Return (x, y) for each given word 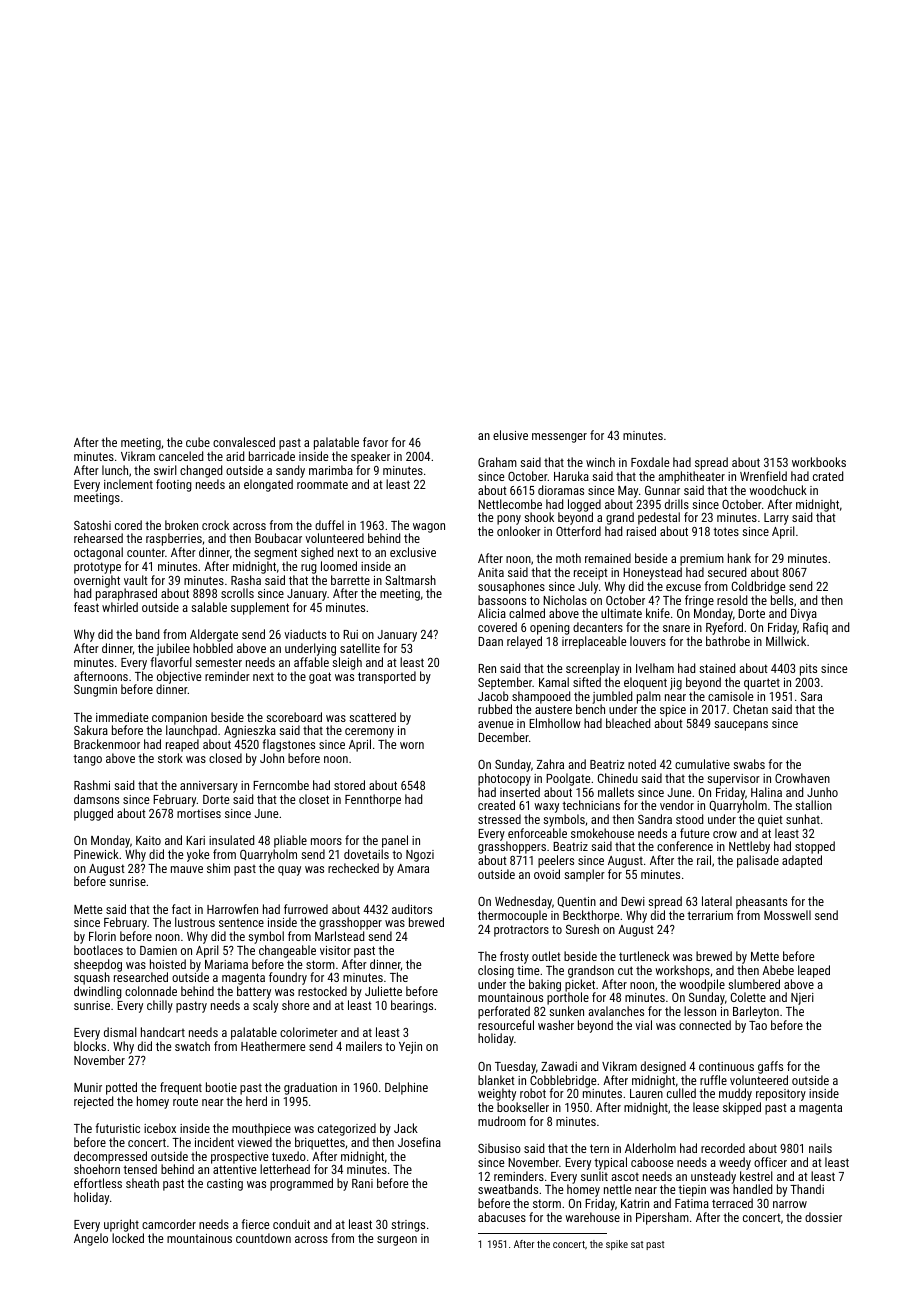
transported (387, 677)
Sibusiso (499, 1148)
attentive (234, 1169)
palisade (758, 861)
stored (349, 785)
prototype (97, 568)
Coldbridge (758, 587)
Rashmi (92, 785)
